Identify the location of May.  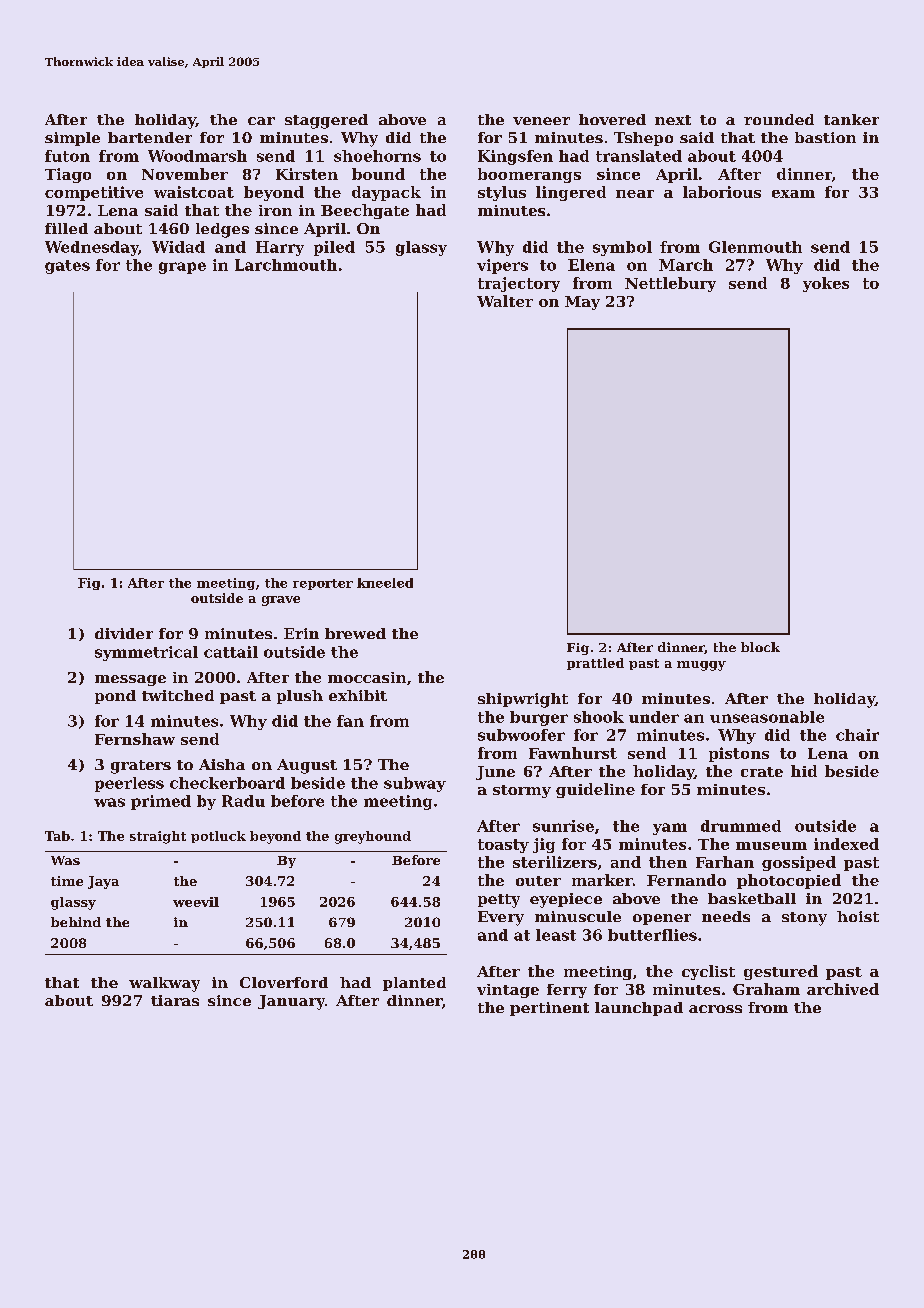
(582, 303).
